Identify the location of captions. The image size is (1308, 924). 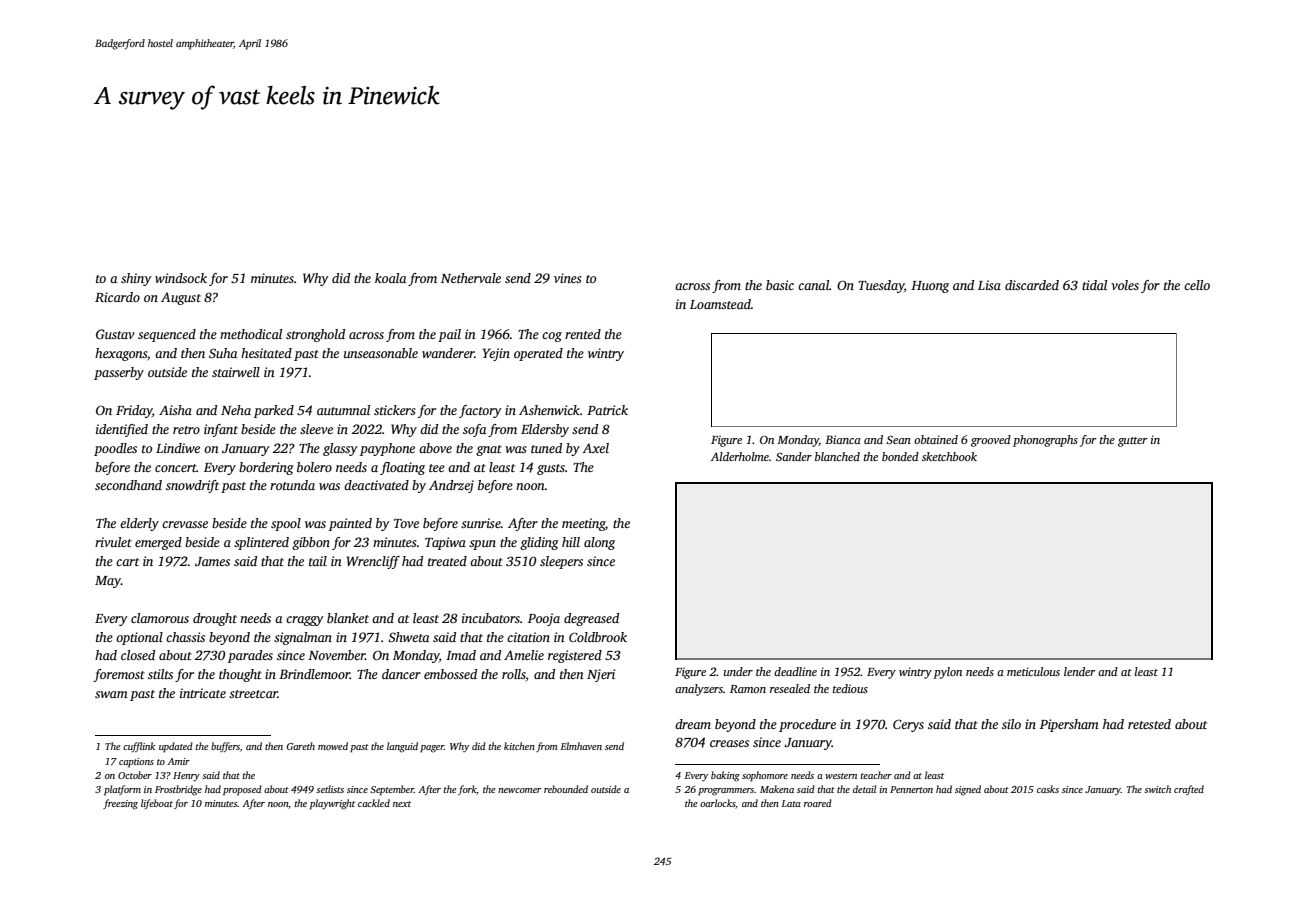
(136, 763).
